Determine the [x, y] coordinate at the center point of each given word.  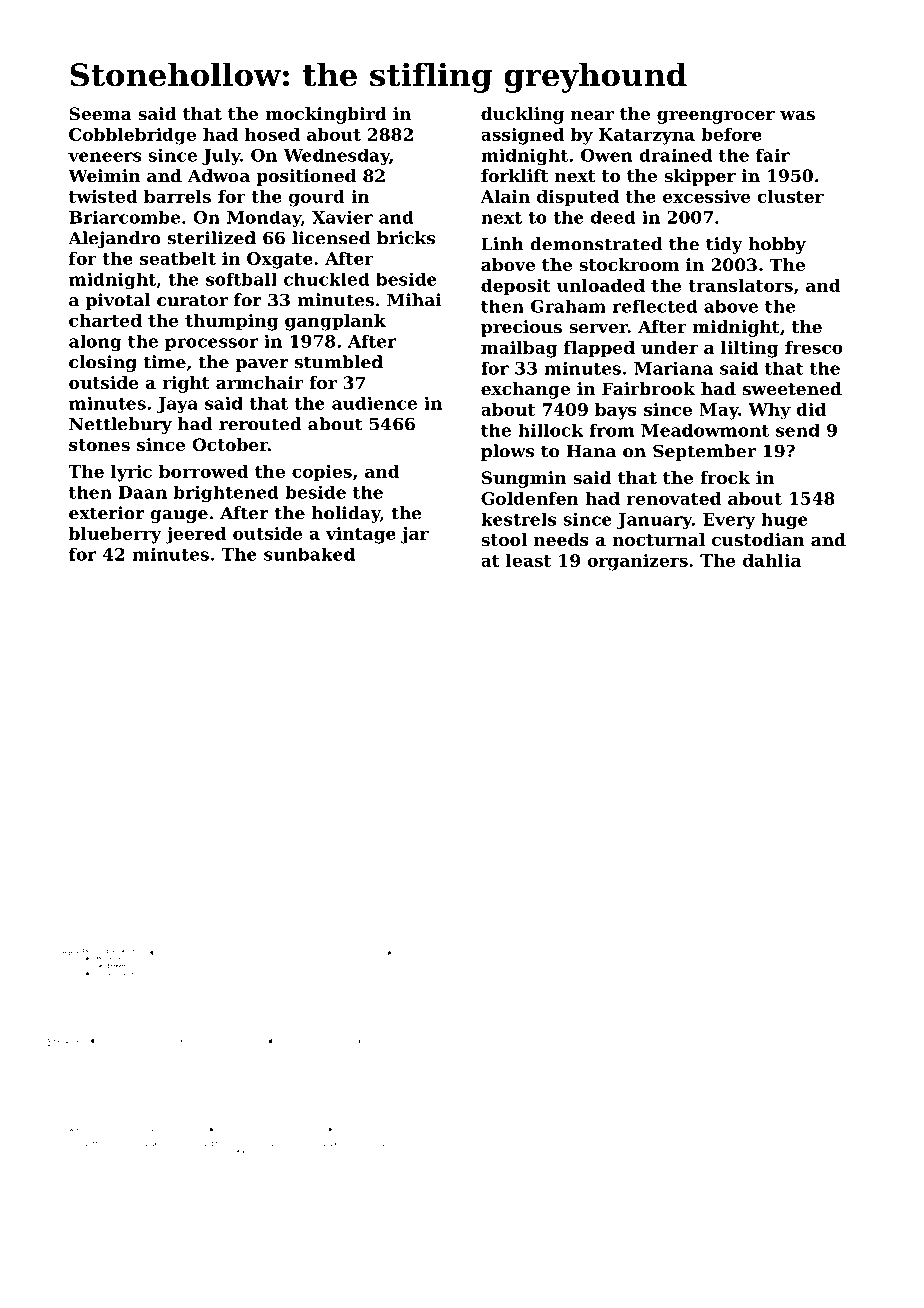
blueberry [115, 535]
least [528, 560]
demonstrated [596, 244]
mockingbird [326, 115]
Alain [505, 196]
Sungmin [524, 479]
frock [725, 477]
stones [99, 445]
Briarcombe [124, 217]
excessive [706, 196]
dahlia [772, 560]
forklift [514, 175]
